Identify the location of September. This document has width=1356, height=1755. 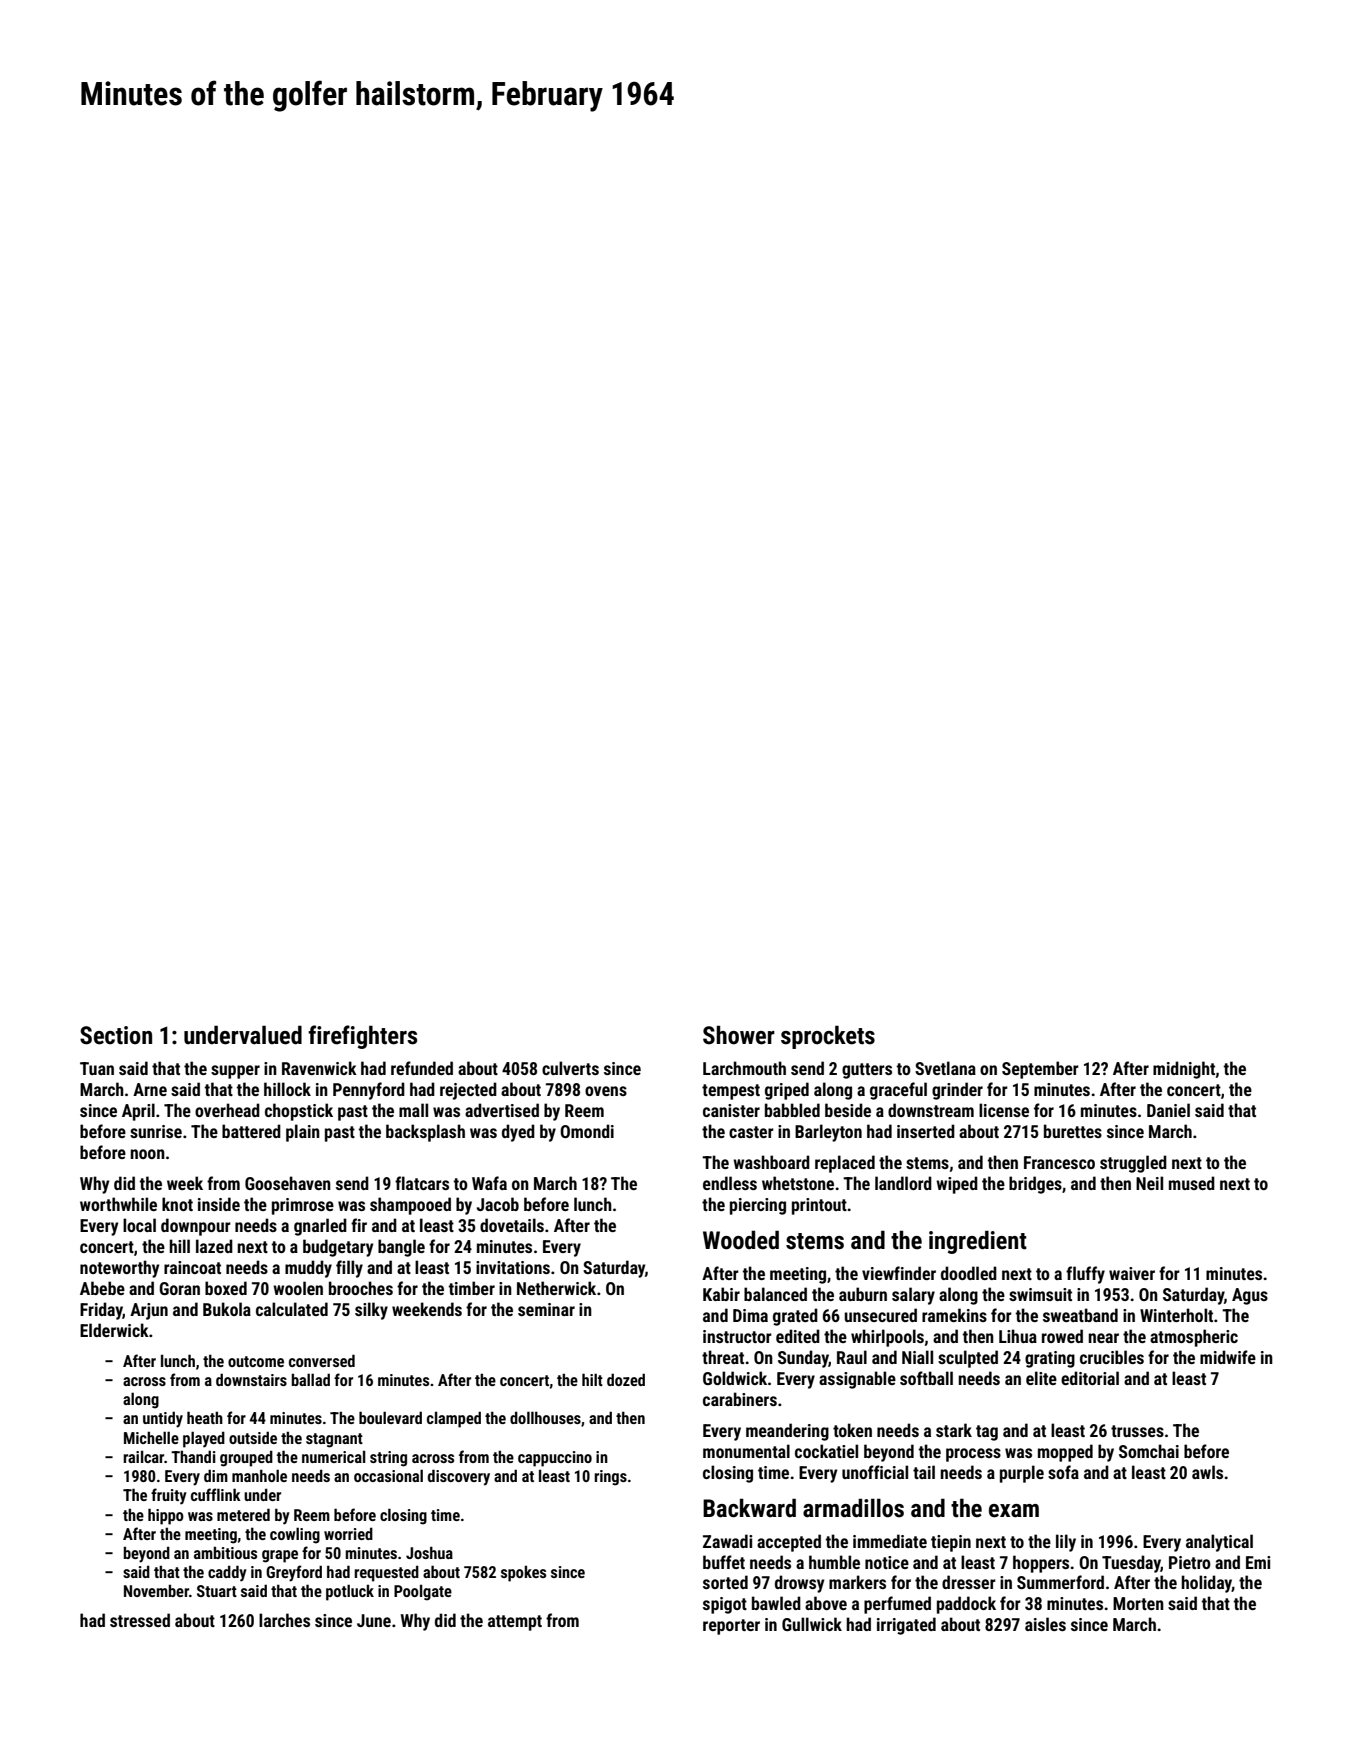
(1040, 1070).
